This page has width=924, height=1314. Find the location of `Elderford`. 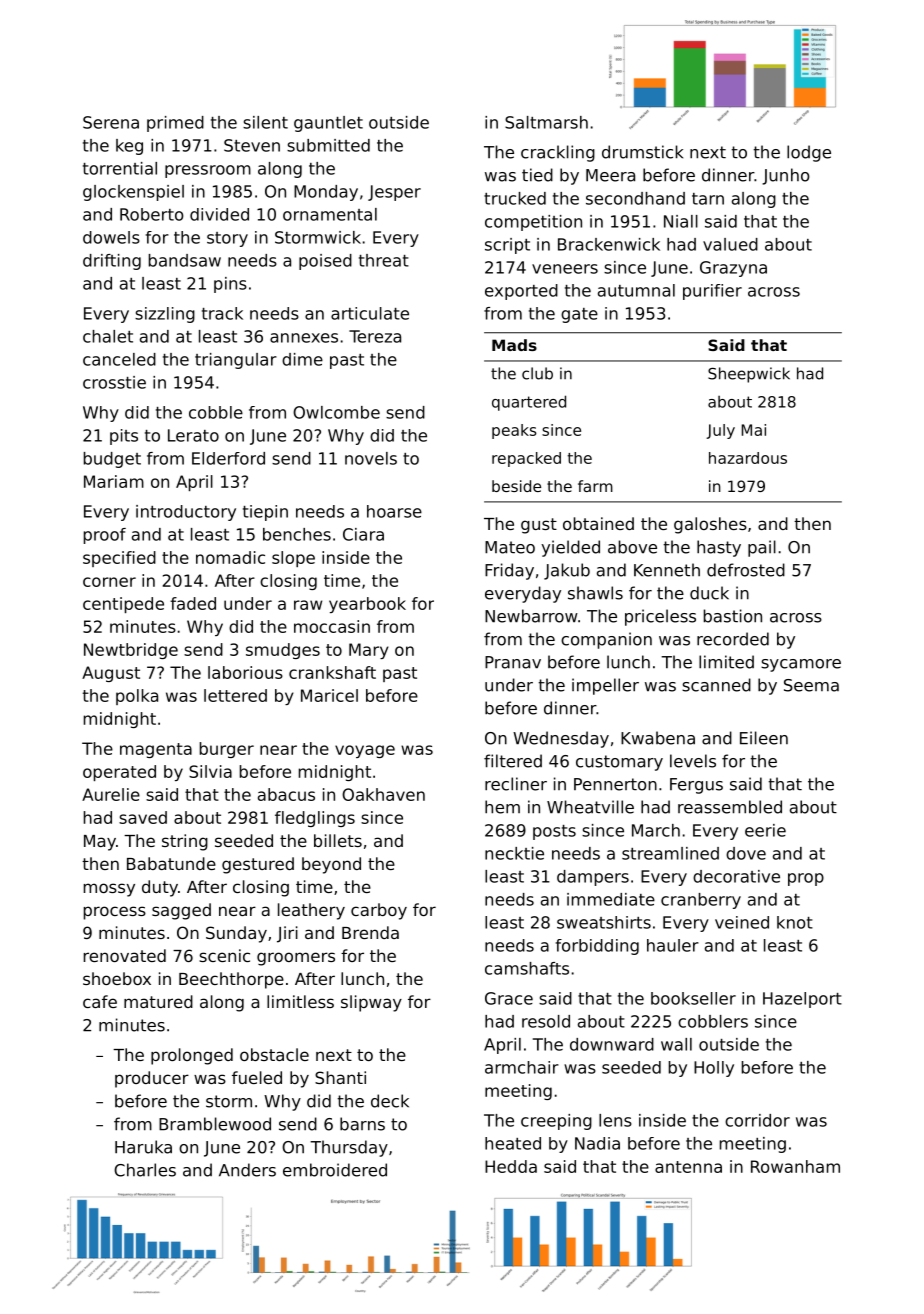

Elderford is located at coordinates (228, 458).
